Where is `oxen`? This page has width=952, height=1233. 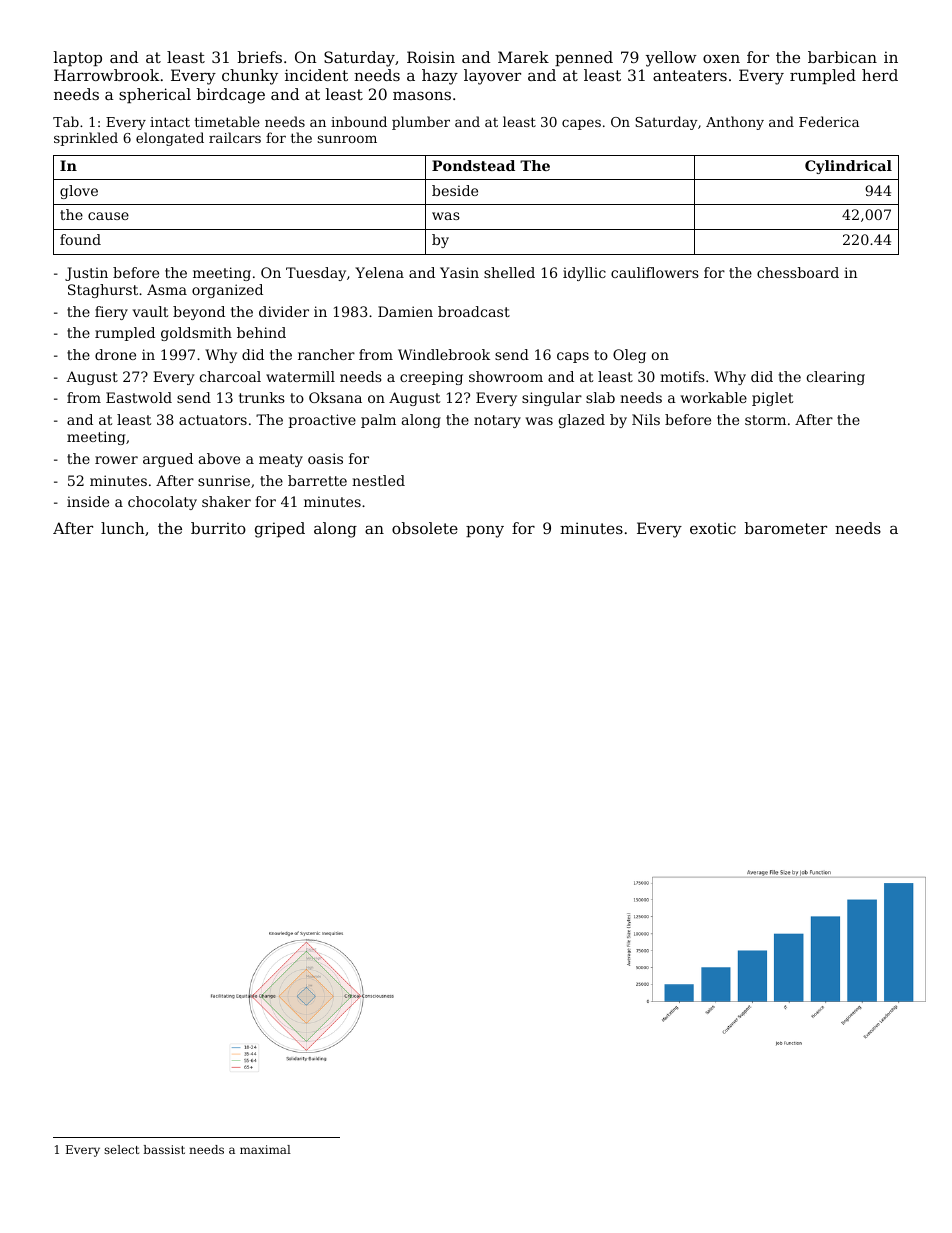
oxen is located at coordinates (721, 58).
